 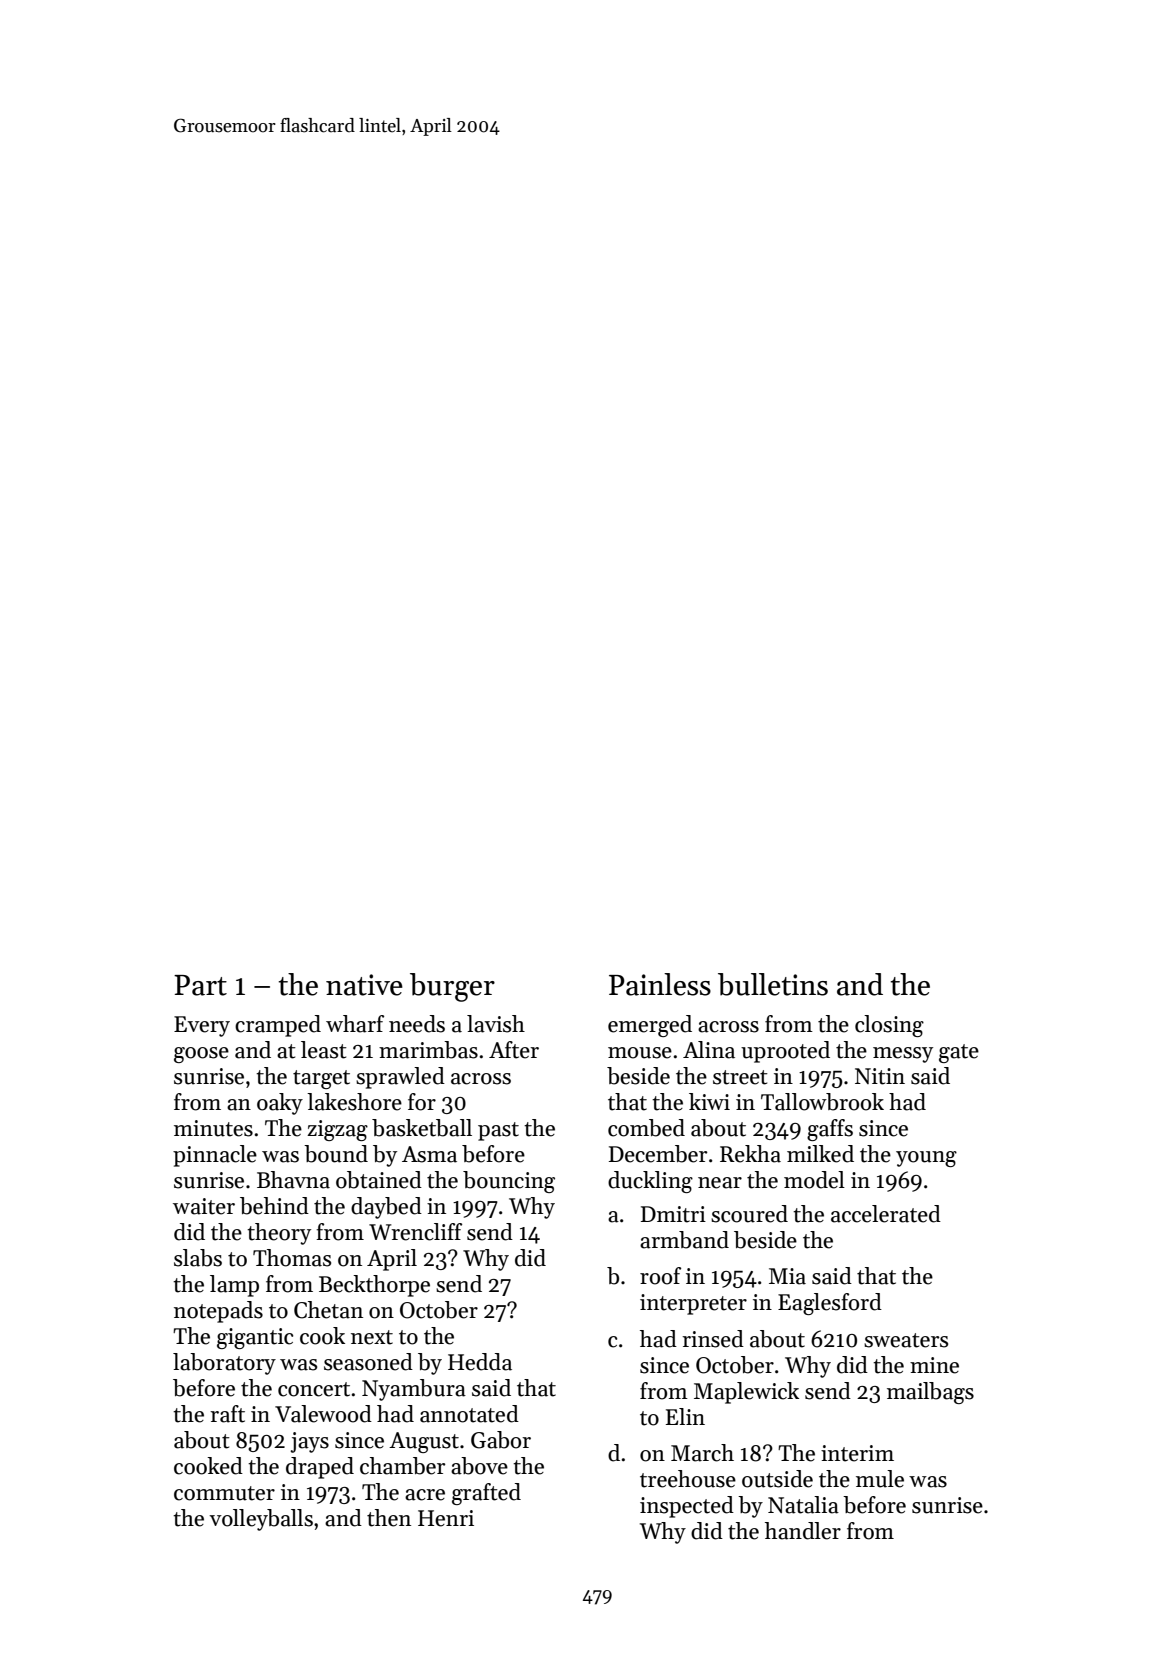 What do you see at coordinates (200, 985) in the page?
I see `Part` at bounding box center [200, 985].
